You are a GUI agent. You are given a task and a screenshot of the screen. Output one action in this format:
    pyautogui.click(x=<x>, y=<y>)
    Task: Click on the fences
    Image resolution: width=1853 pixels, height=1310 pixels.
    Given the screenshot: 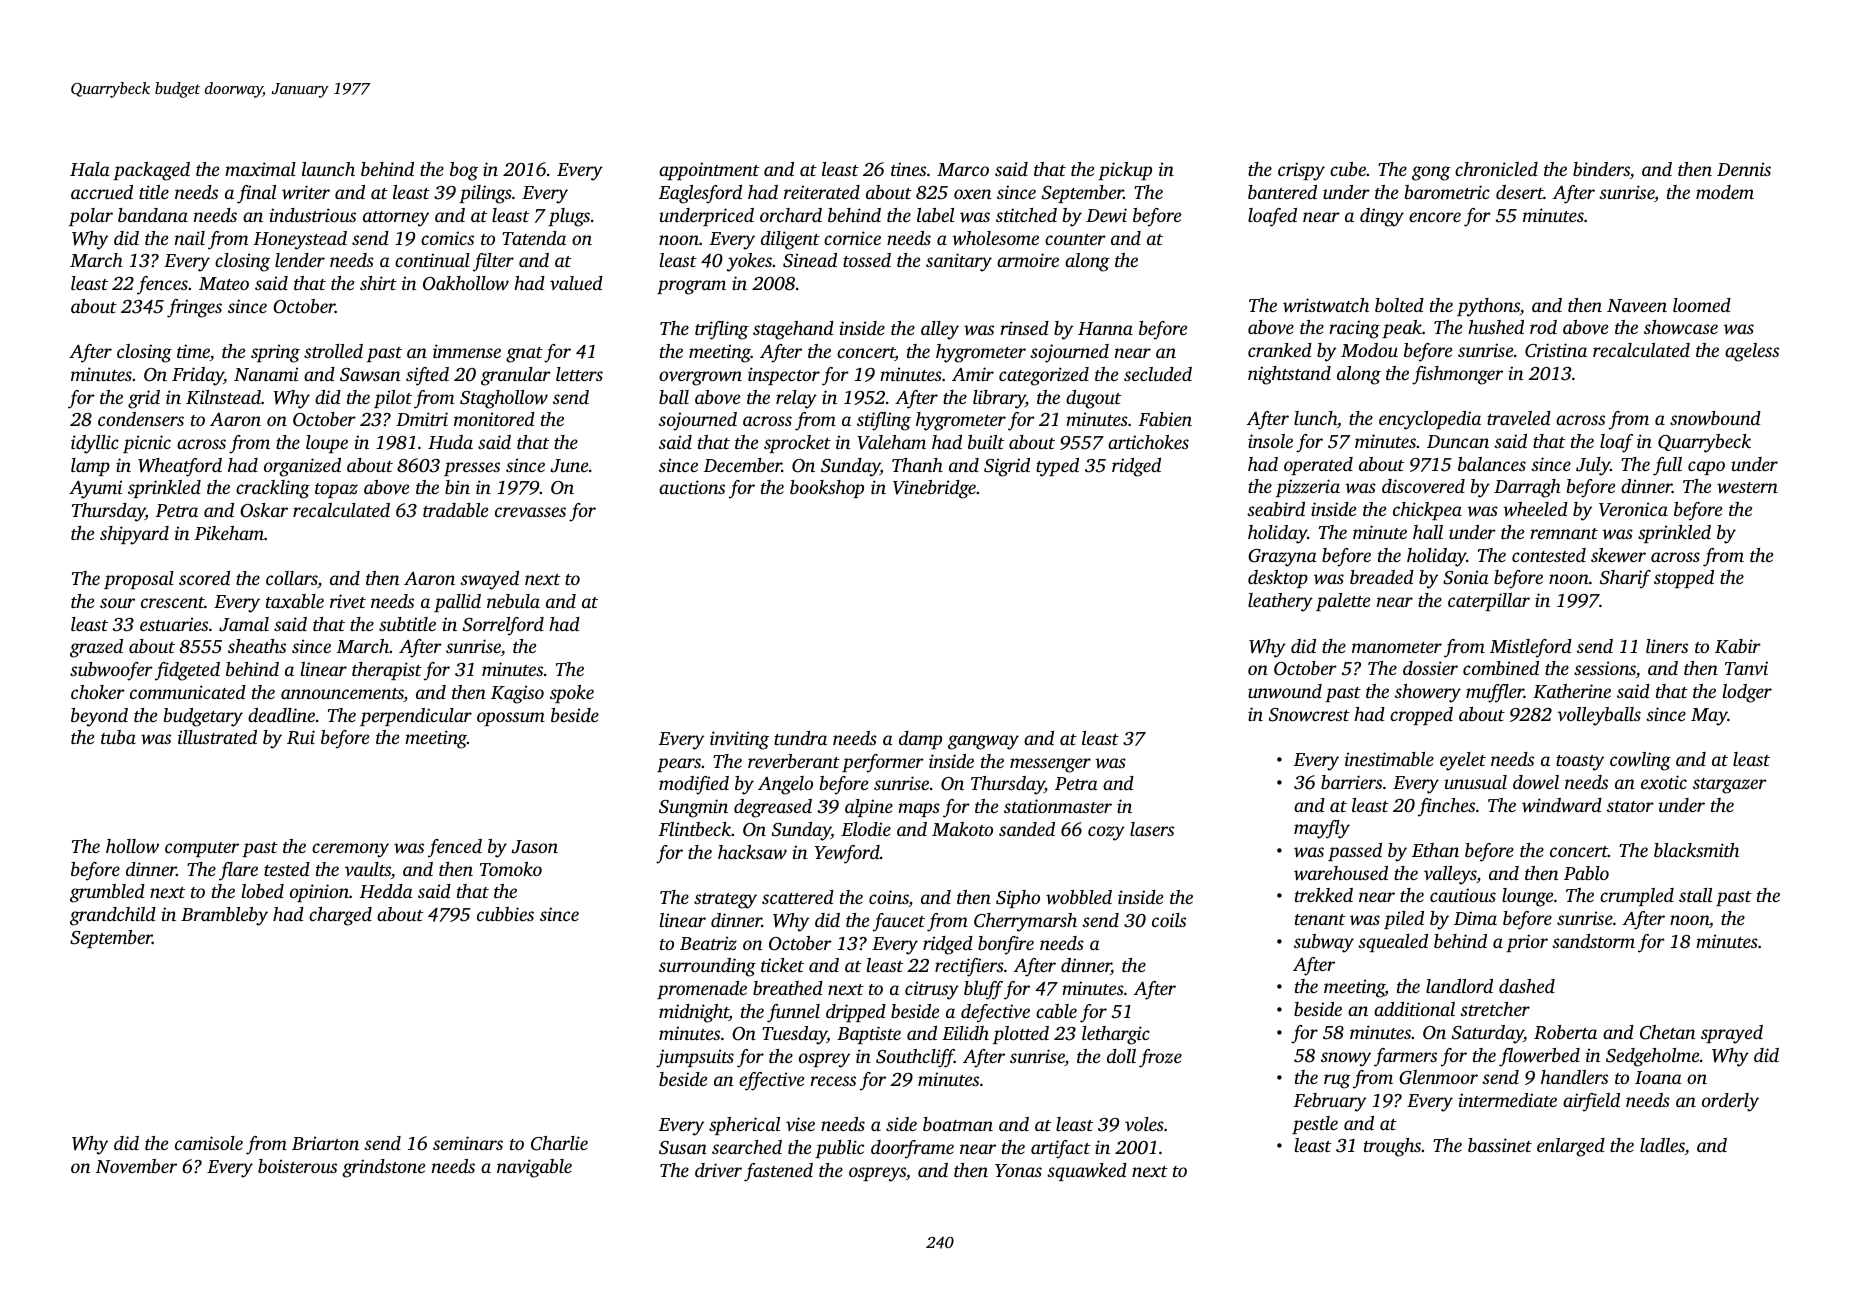 What is the action you would take?
    pyautogui.click(x=162, y=285)
